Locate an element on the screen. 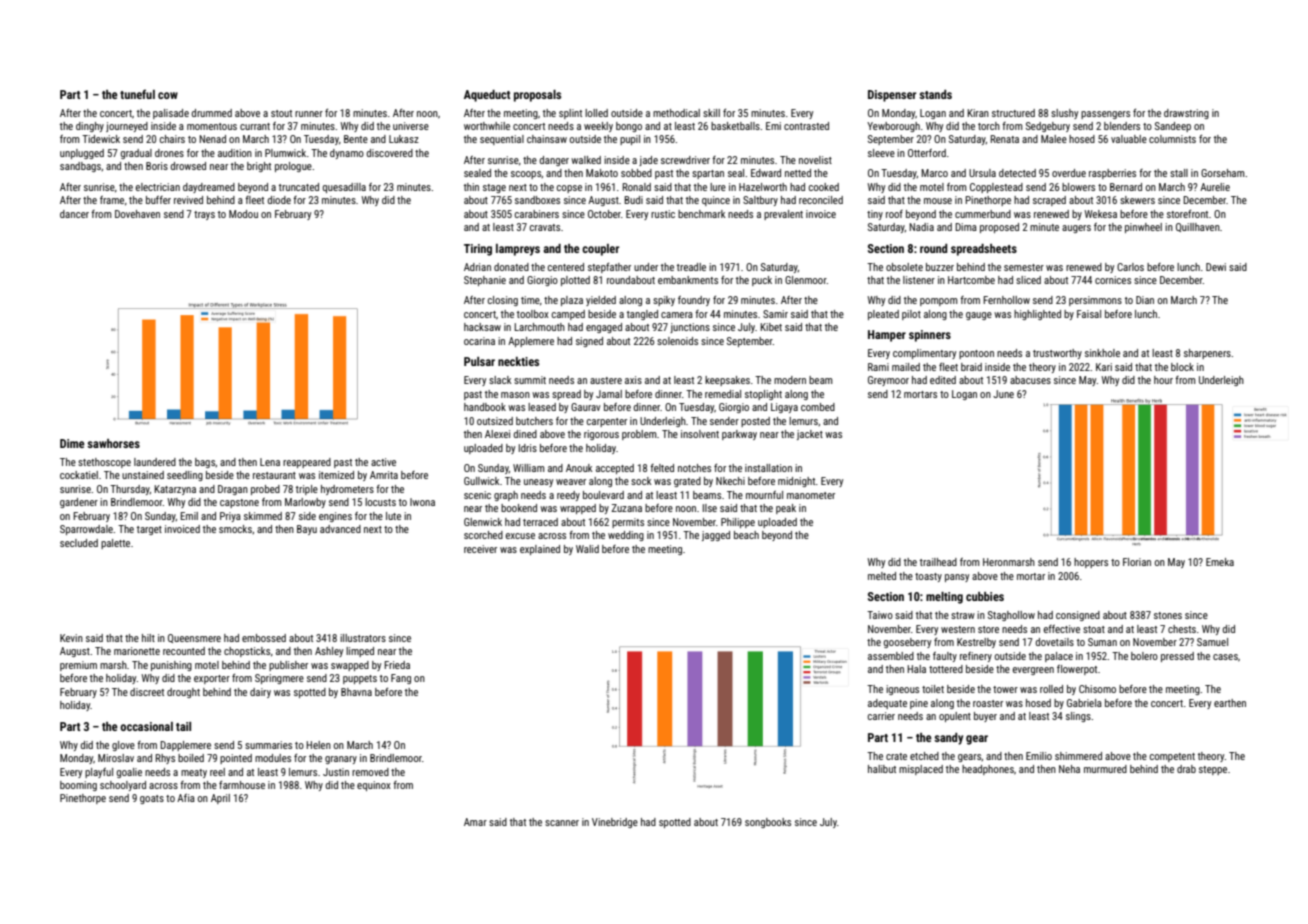 Image resolution: width=1308 pixels, height=924 pixels. goalie is located at coordinates (129, 773).
